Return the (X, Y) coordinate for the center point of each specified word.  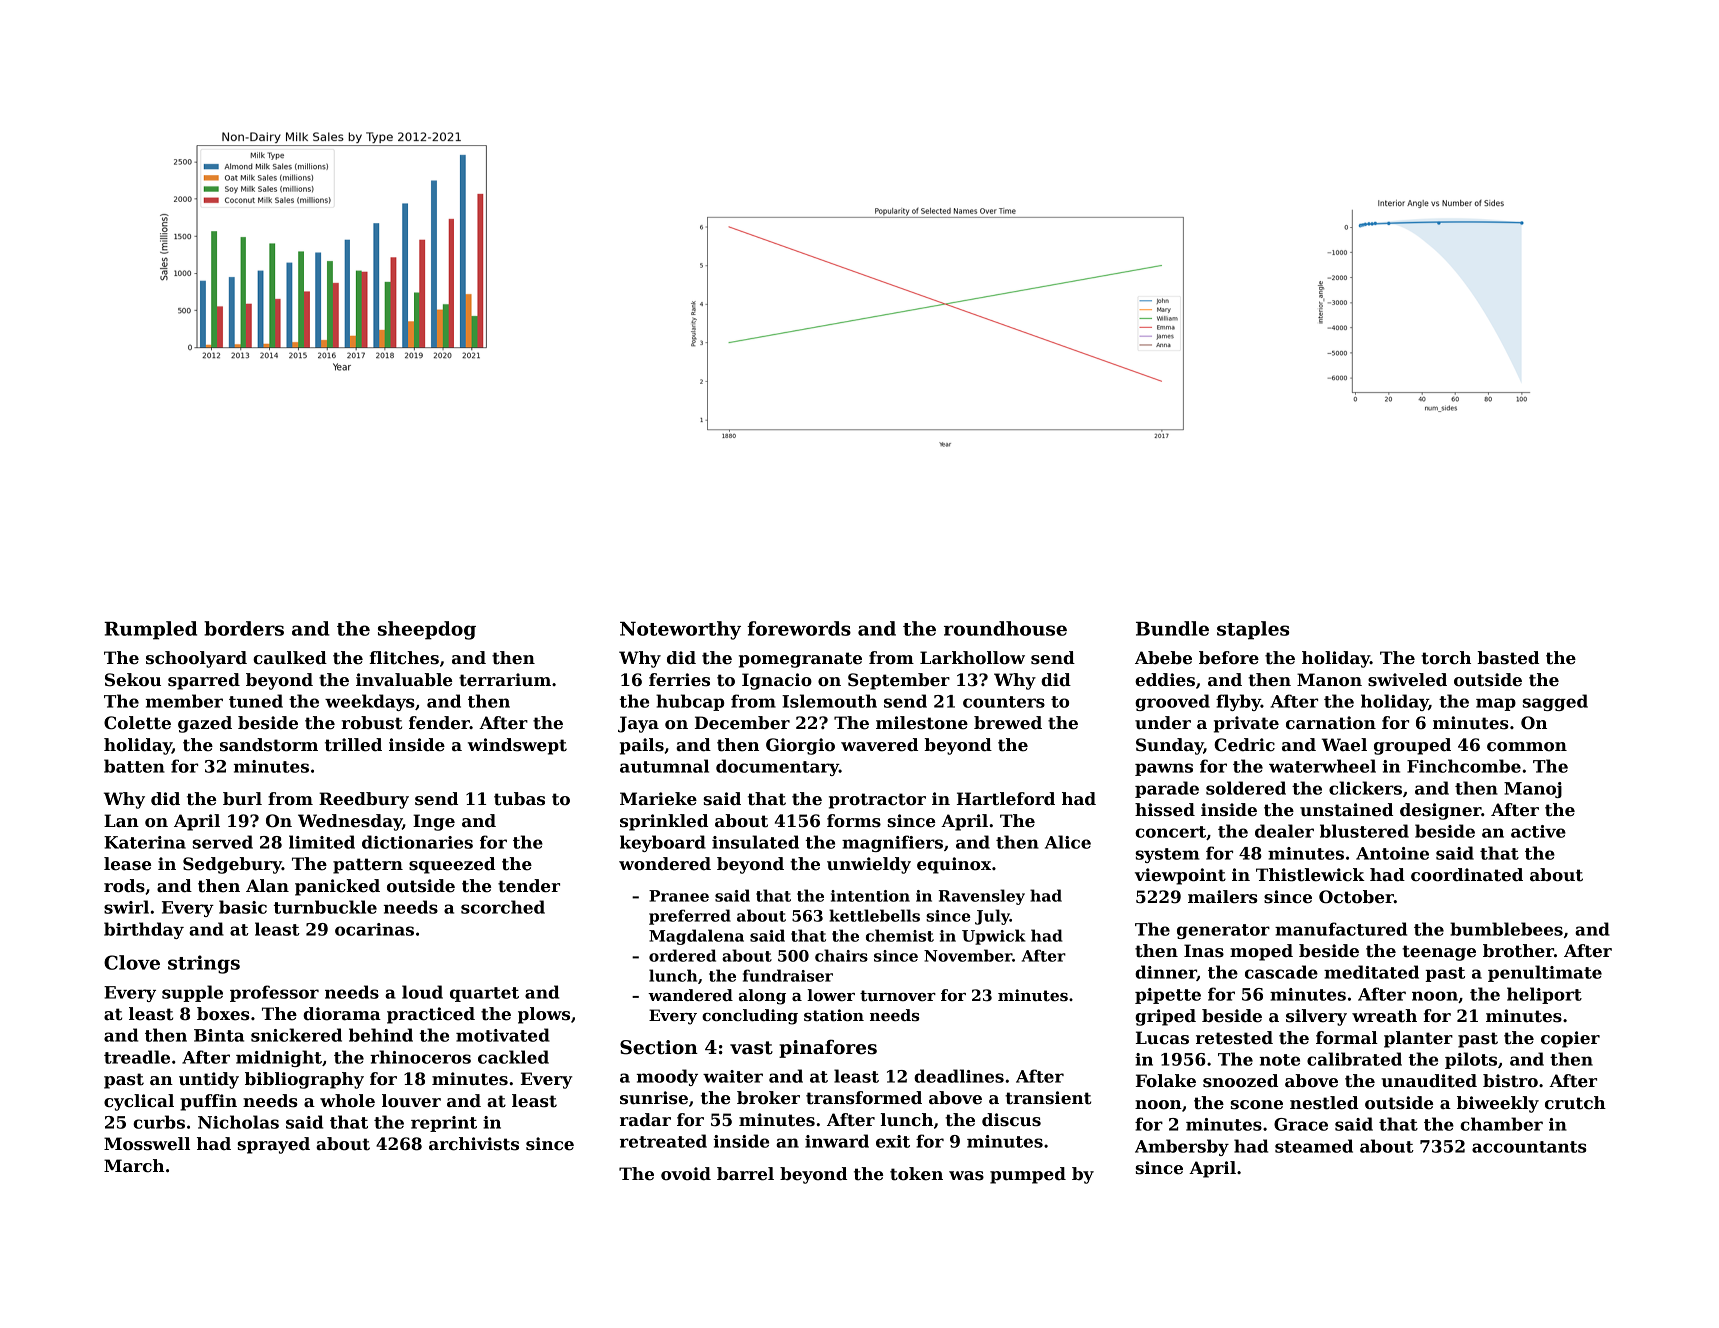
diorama (342, 1014)
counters (1004, 702)
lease (127, 864)
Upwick (994, 937)
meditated (1371, 972)
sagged (1555, 702)
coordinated (1467, 875)
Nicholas (238, 1122)
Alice (1068, 842)
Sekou (133, 680)
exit (893, 1141)
